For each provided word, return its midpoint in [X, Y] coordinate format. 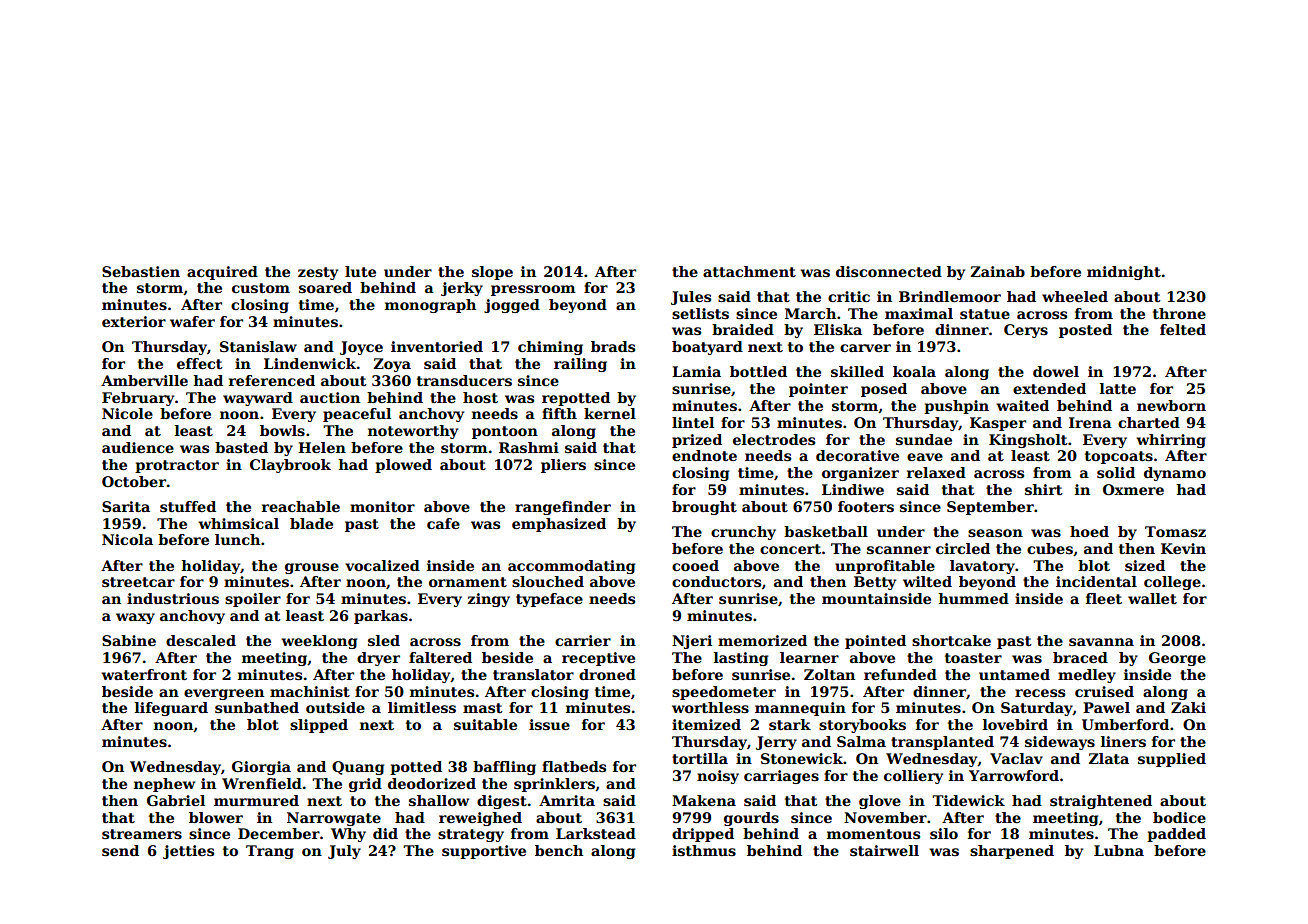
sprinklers [554, 785]
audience [138, 447]
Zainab [998, 271]
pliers [563, 466]
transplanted [942, 743]
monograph [430, 306]
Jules [691, 298]
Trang [270, 852]
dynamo [1175, 474]
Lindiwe [853, 489]
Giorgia [261, 768]
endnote [704, 455]
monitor [382, 506]
